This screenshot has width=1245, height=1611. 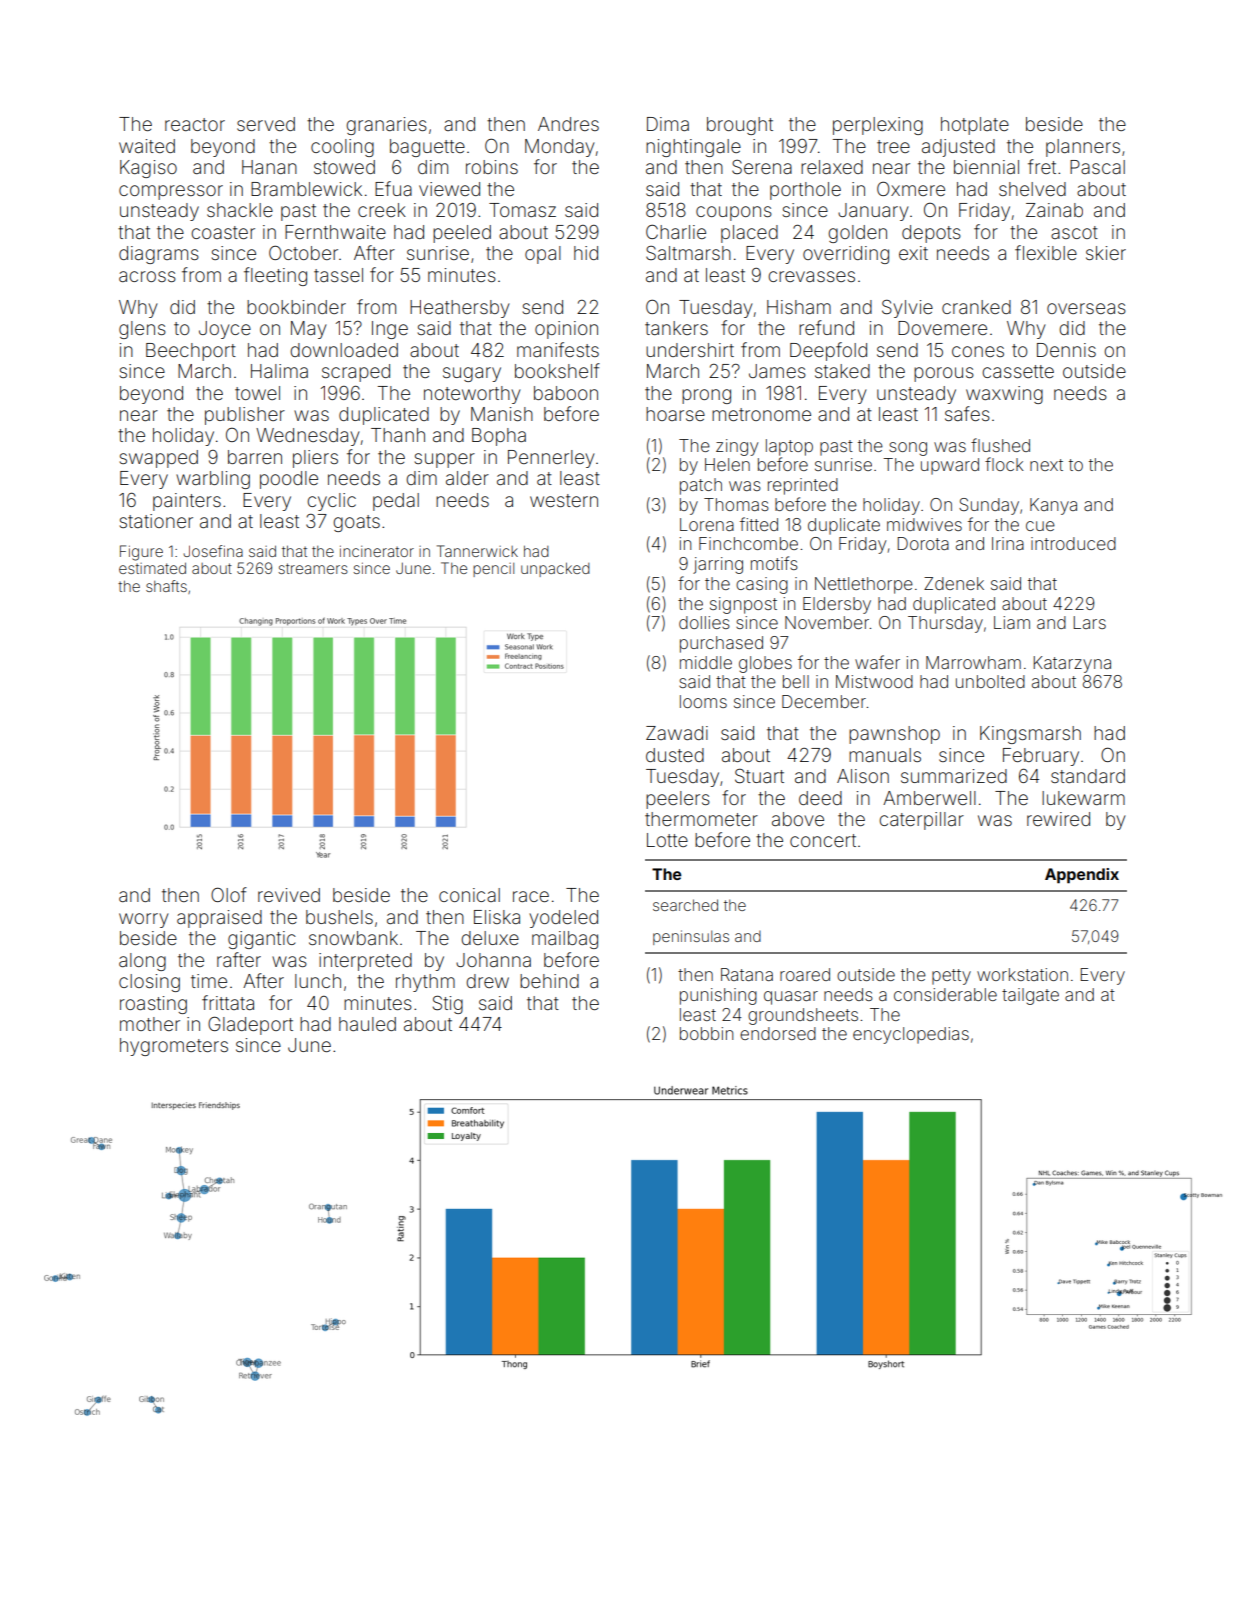 I want to click on streamers, so click(x=313, y=568).
